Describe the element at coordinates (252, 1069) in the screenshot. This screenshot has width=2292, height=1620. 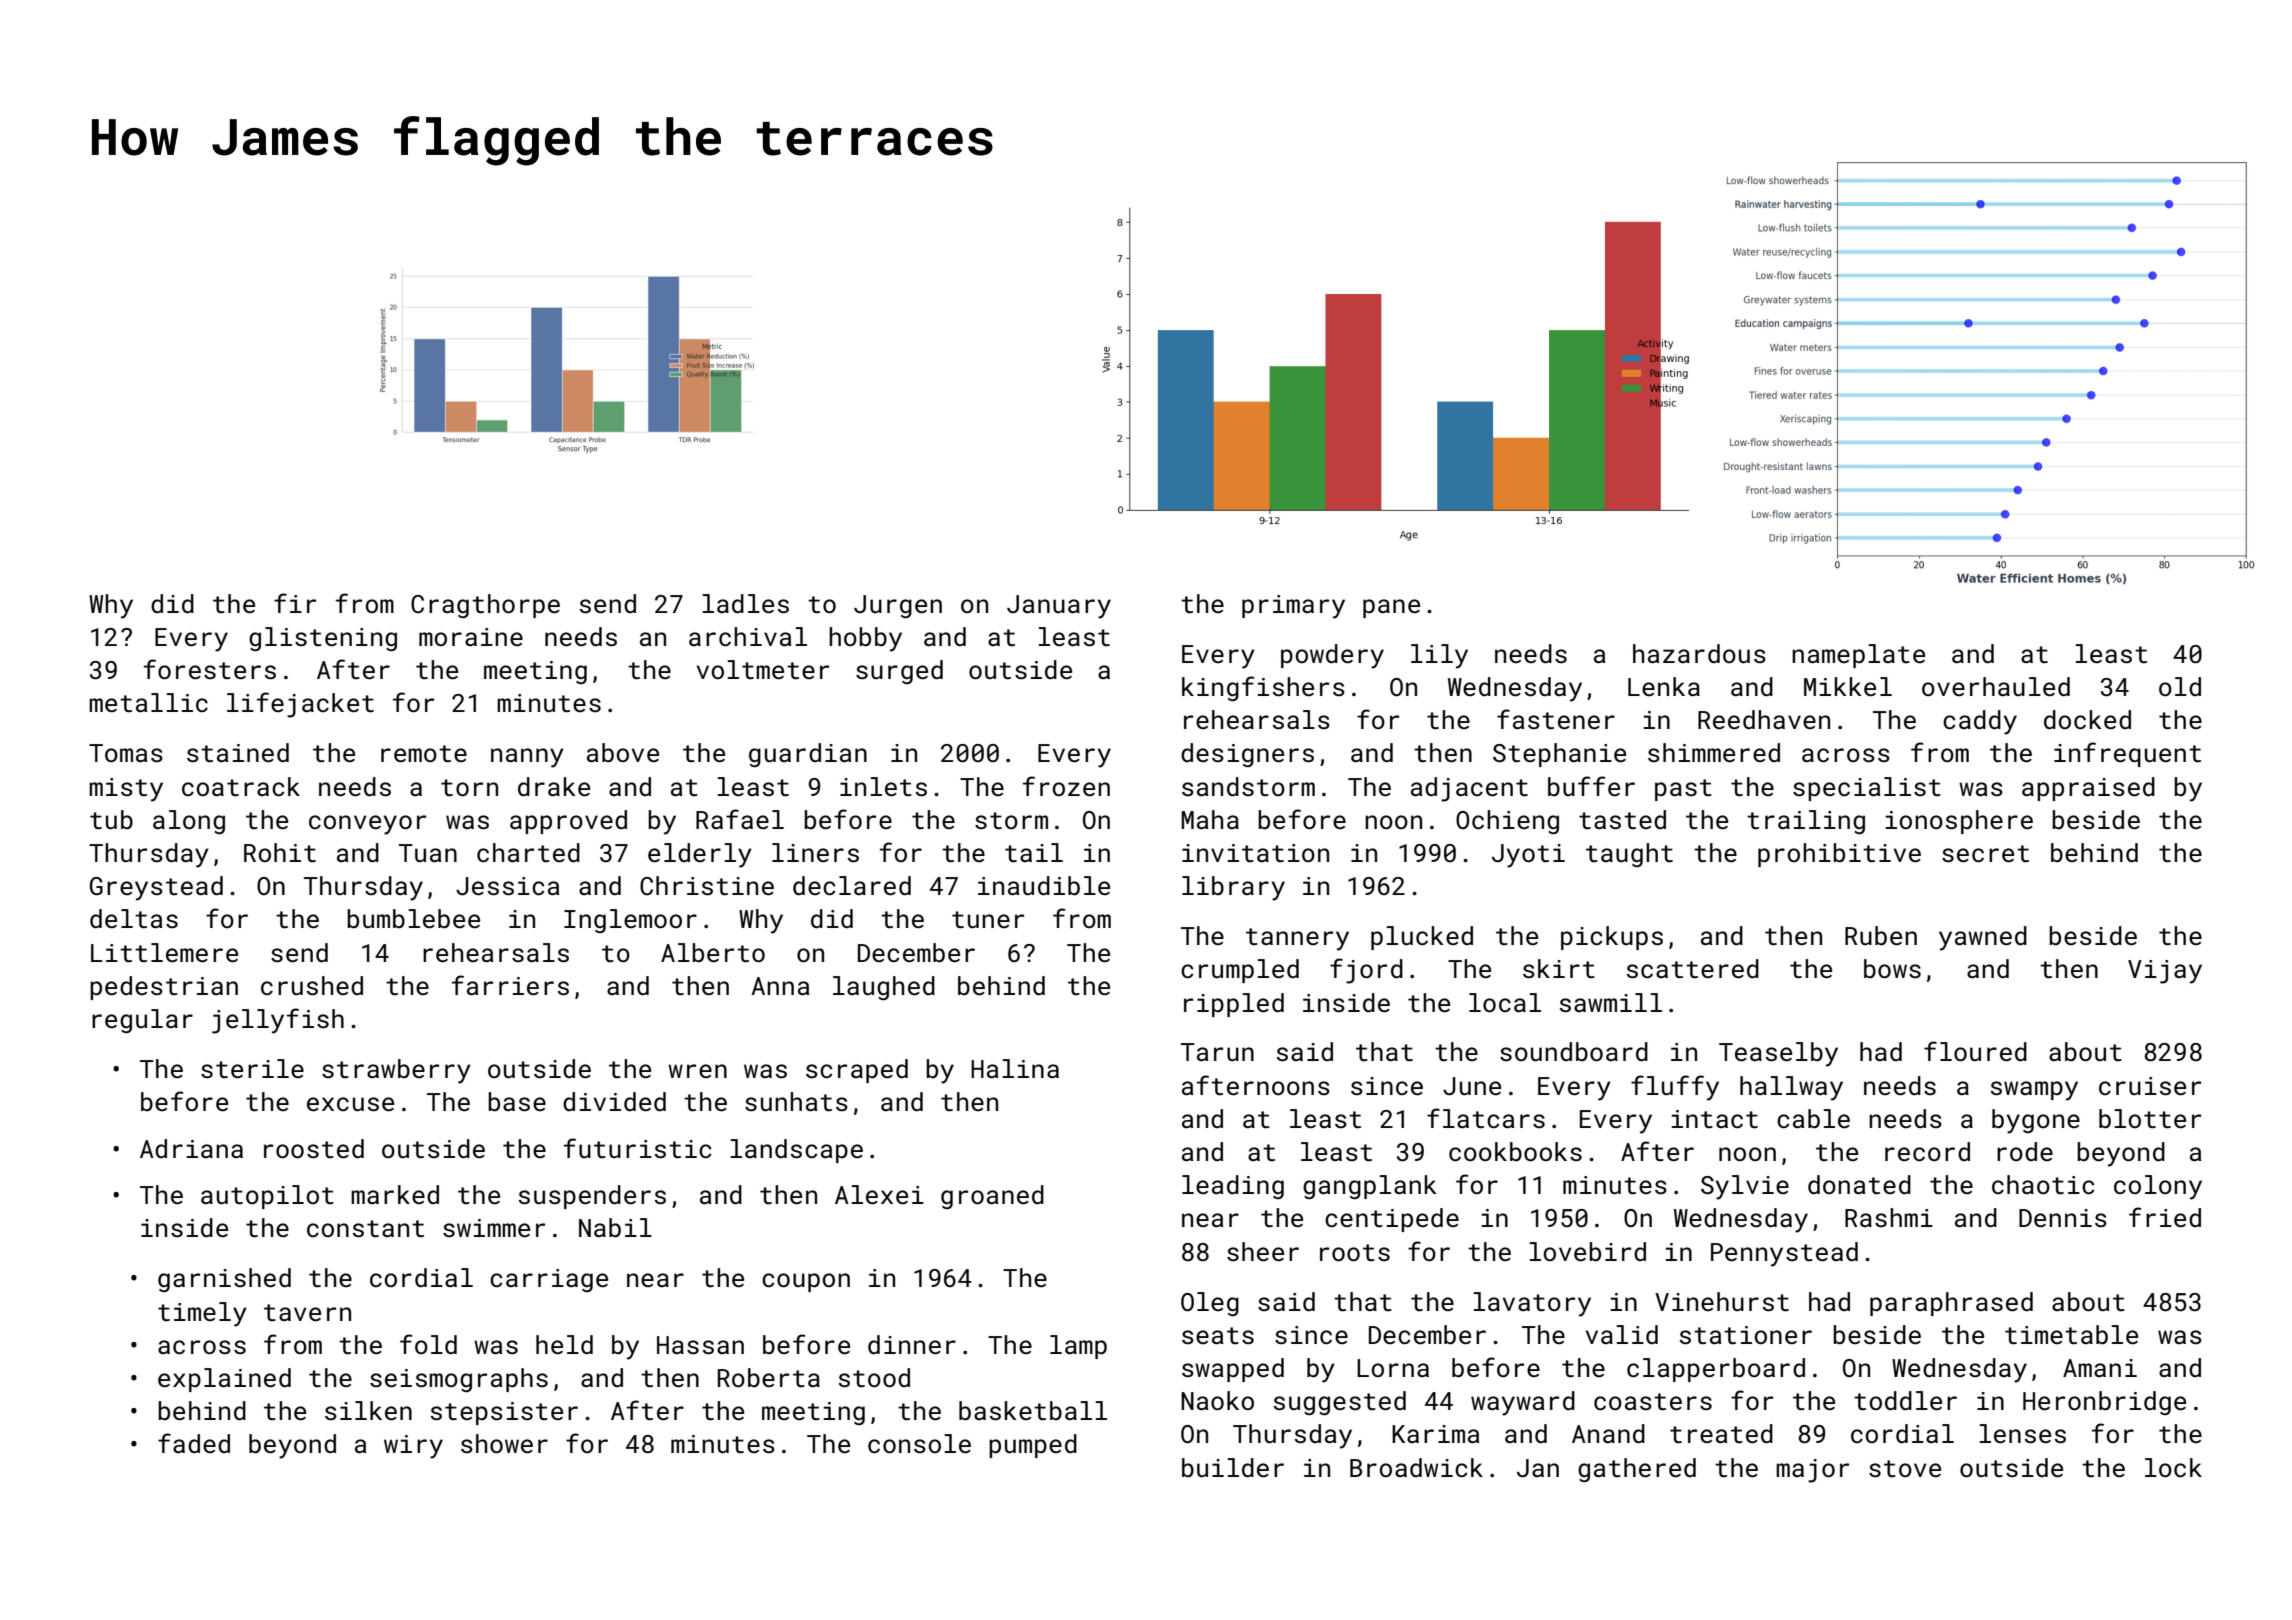
I see `sterile` at that location.
